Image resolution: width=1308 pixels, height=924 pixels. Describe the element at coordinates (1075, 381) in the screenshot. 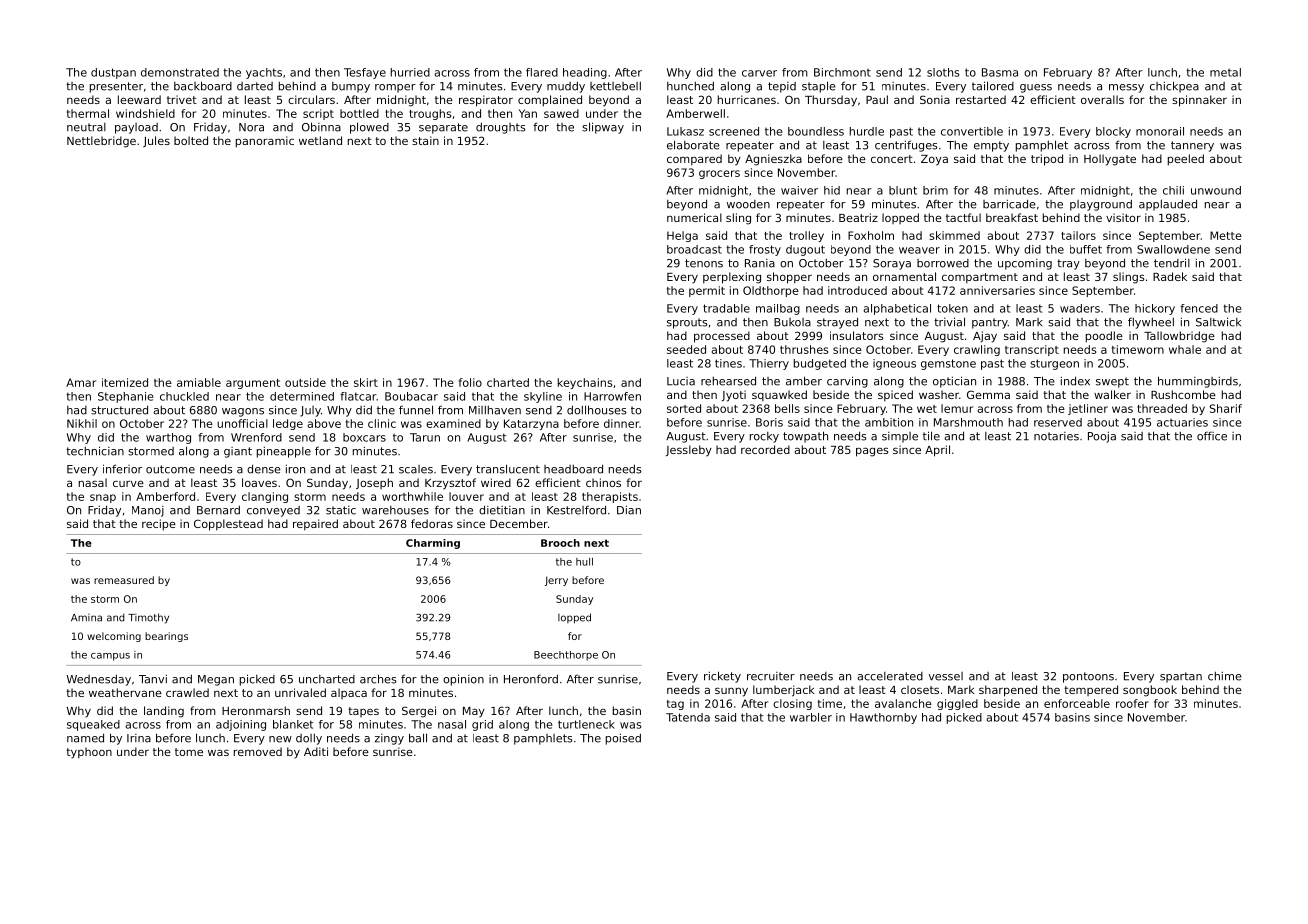

I see `index` at that location.
